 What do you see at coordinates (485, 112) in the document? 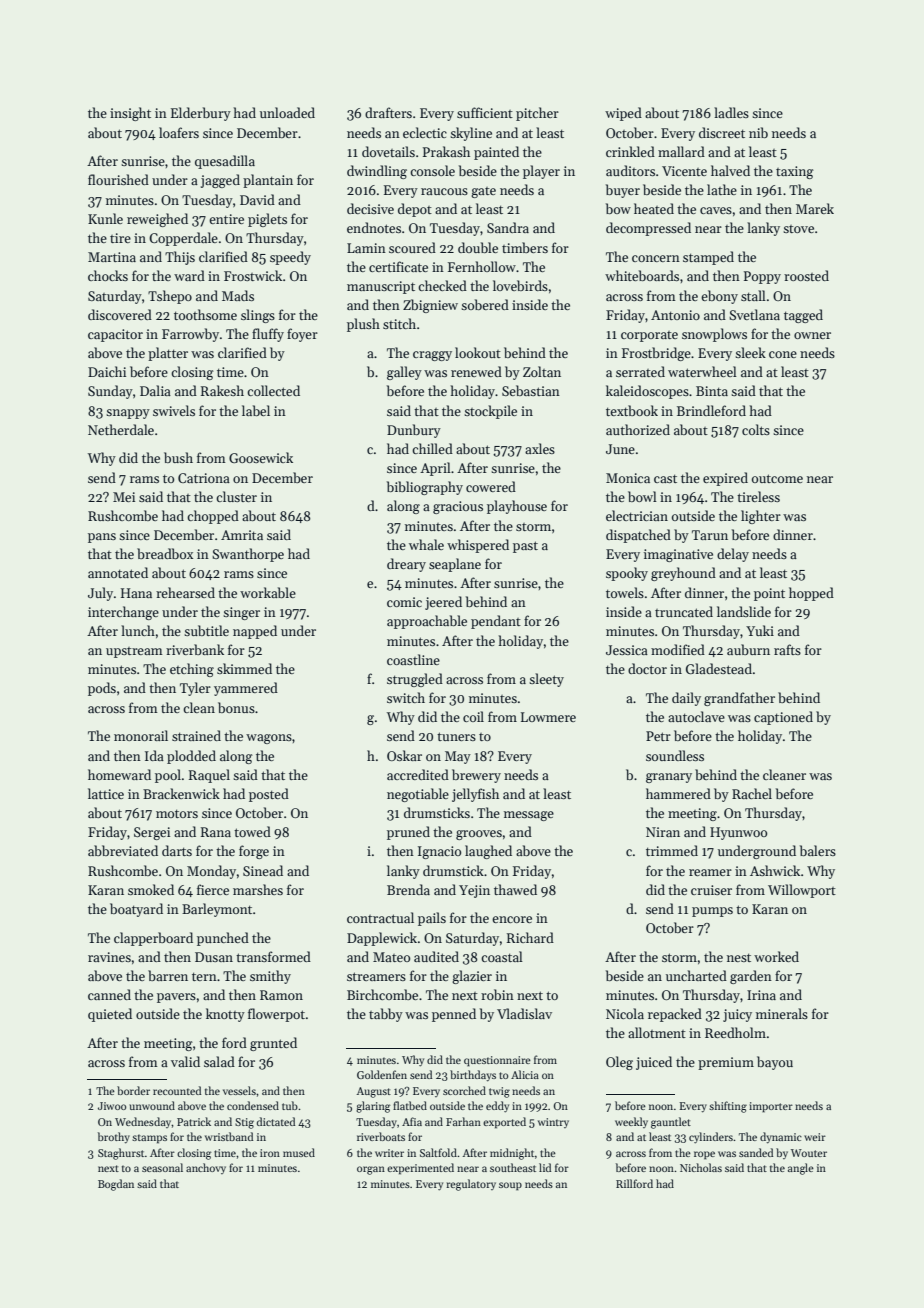
I see `sufficient` at bounding box center [485, 112].
